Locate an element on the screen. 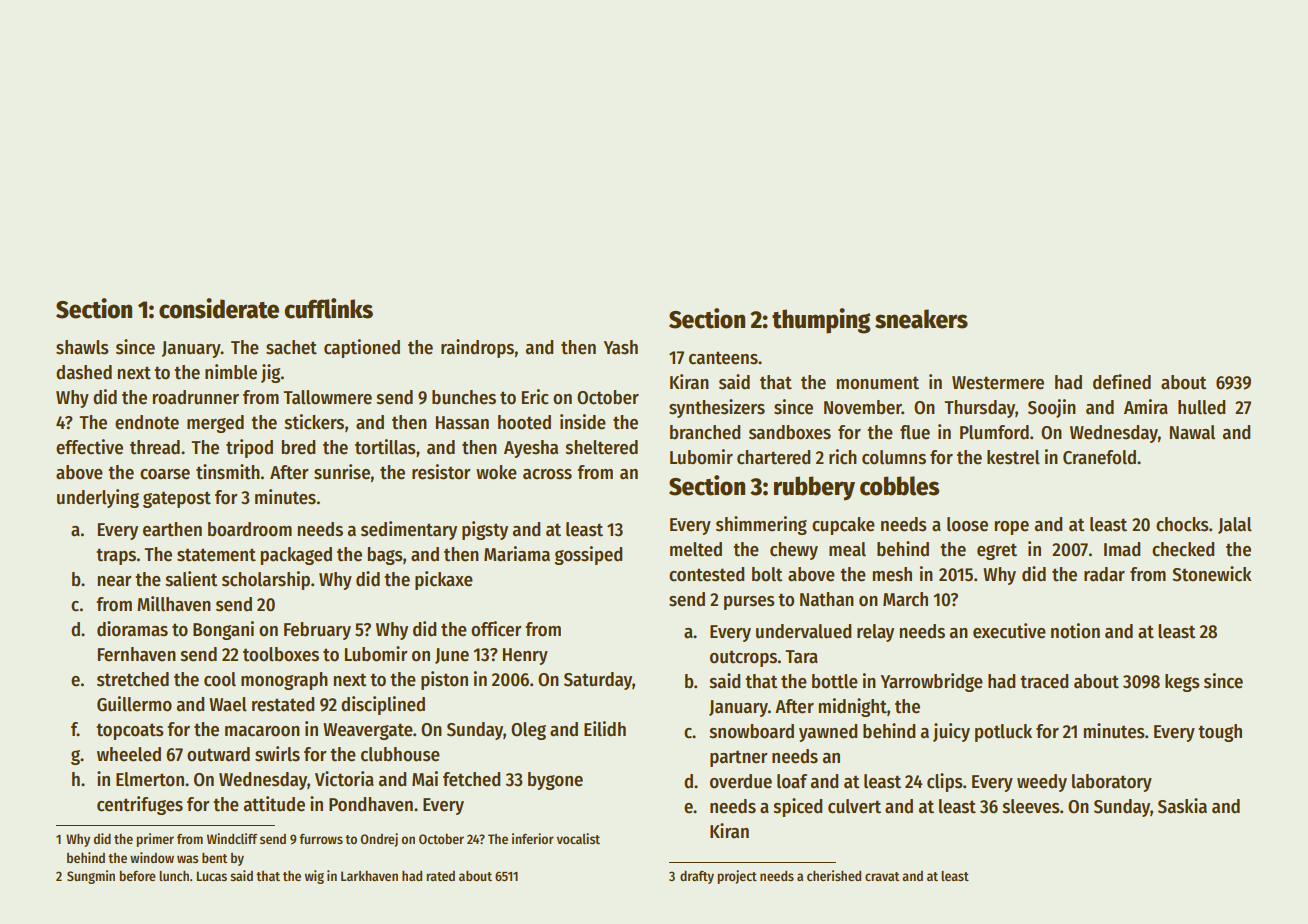 This screenshot has height=924, width=1308. cufflinks is located at coordinates (328, 308).
